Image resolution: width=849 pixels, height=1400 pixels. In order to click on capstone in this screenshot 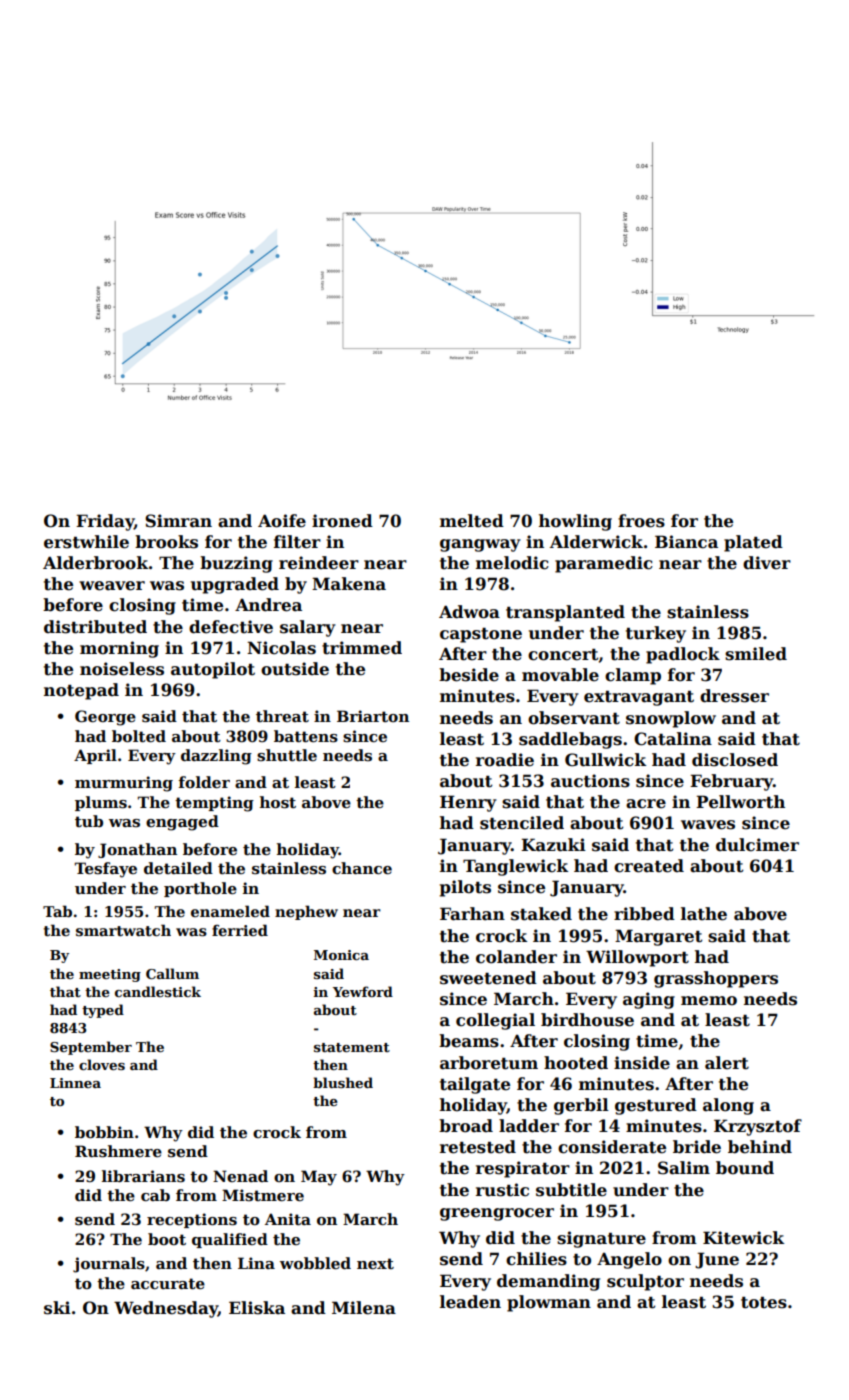, I will do `click(481, 635)`.
